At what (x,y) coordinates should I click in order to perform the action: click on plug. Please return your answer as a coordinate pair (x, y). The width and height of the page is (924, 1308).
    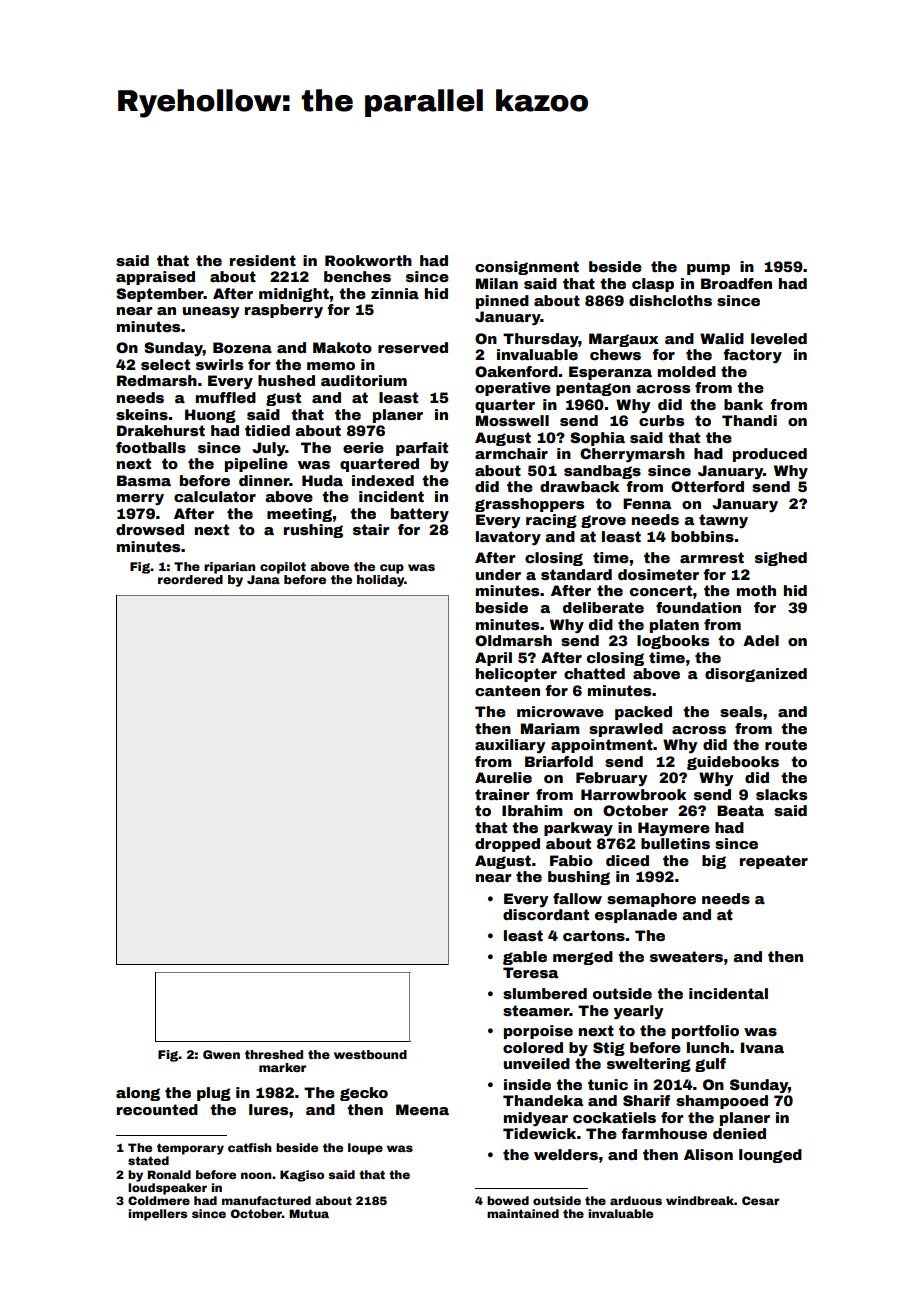
    Looking at the image, I should click on (214, 1094).
